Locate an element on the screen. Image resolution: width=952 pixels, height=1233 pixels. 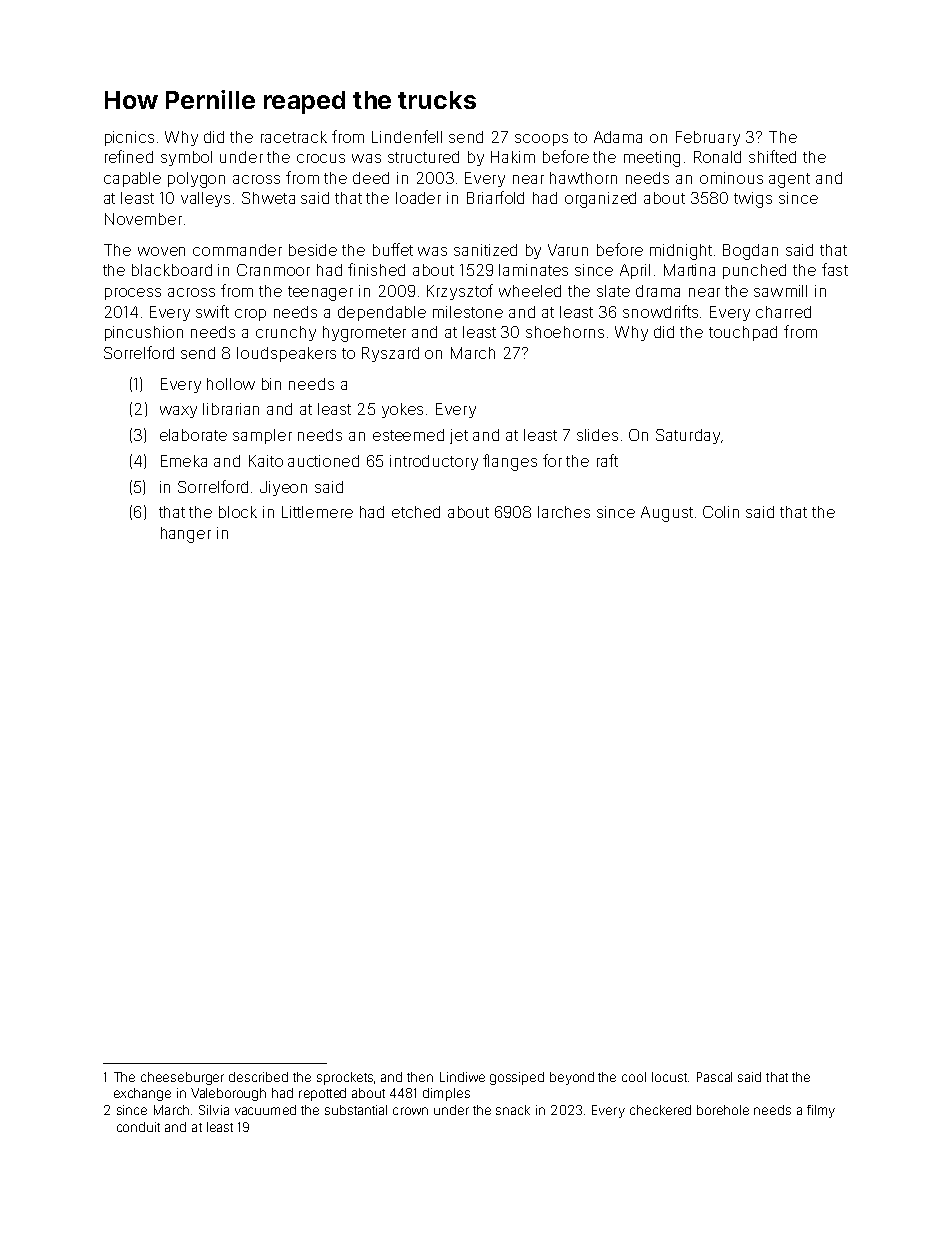
Pascal is located at coordinates (714, 1077).
